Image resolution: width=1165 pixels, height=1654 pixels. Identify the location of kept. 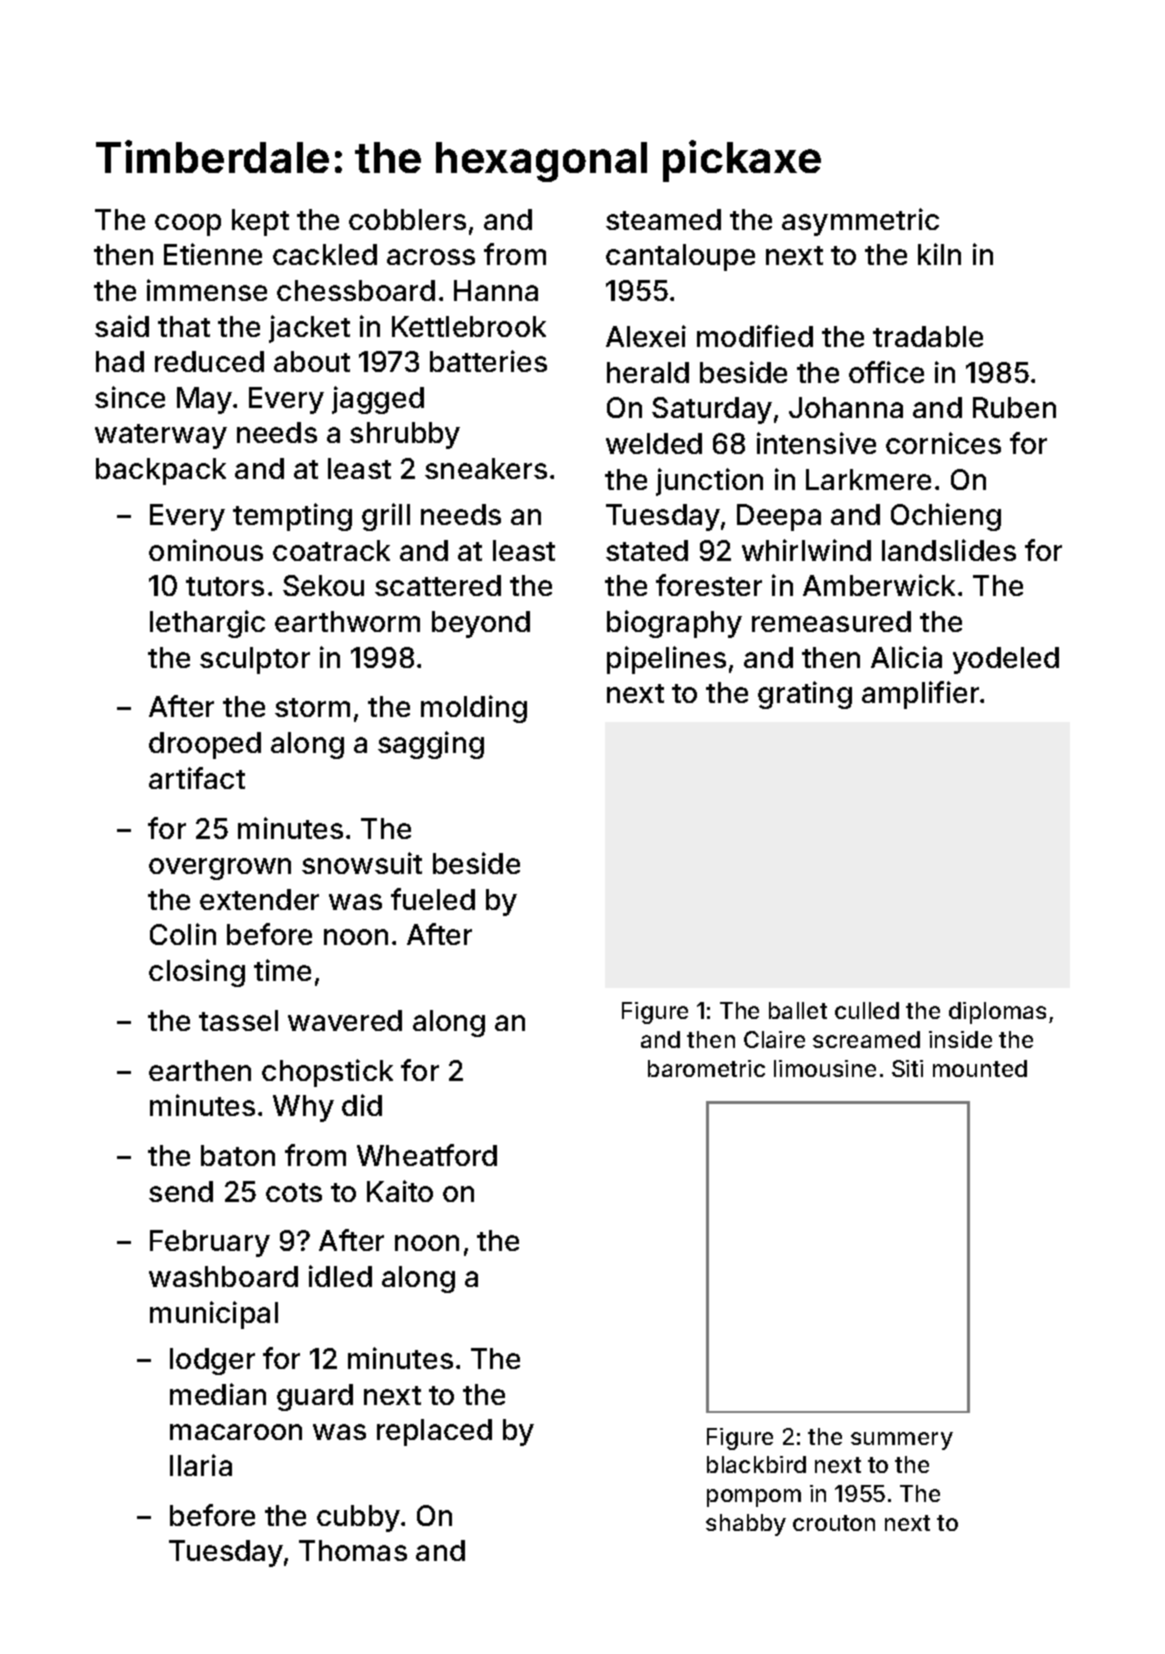
(260, 222).
